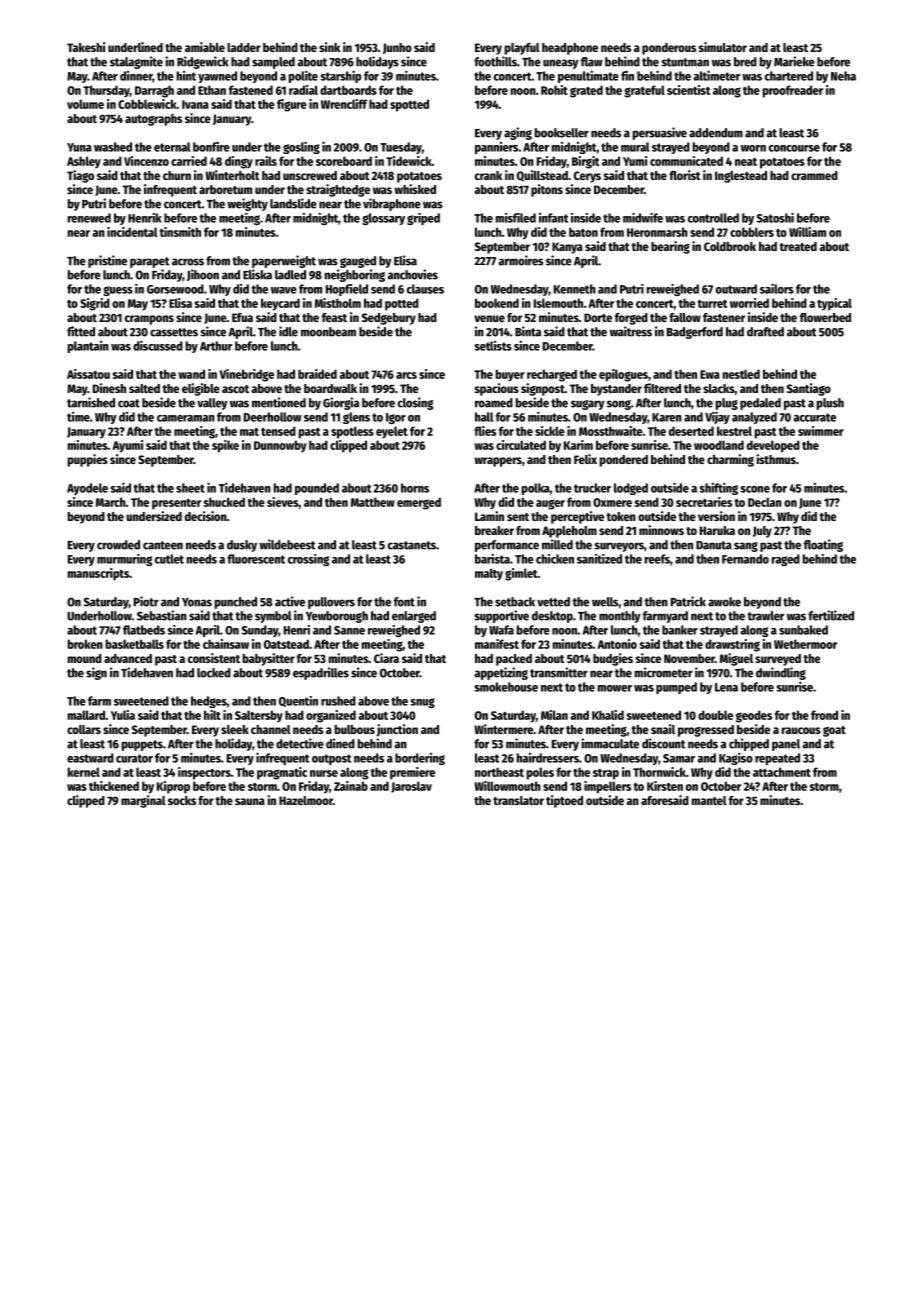 The image size is (924, 1308). Describe the element at coordinates (244, 47) in the document. I see `ladder` at that location.
